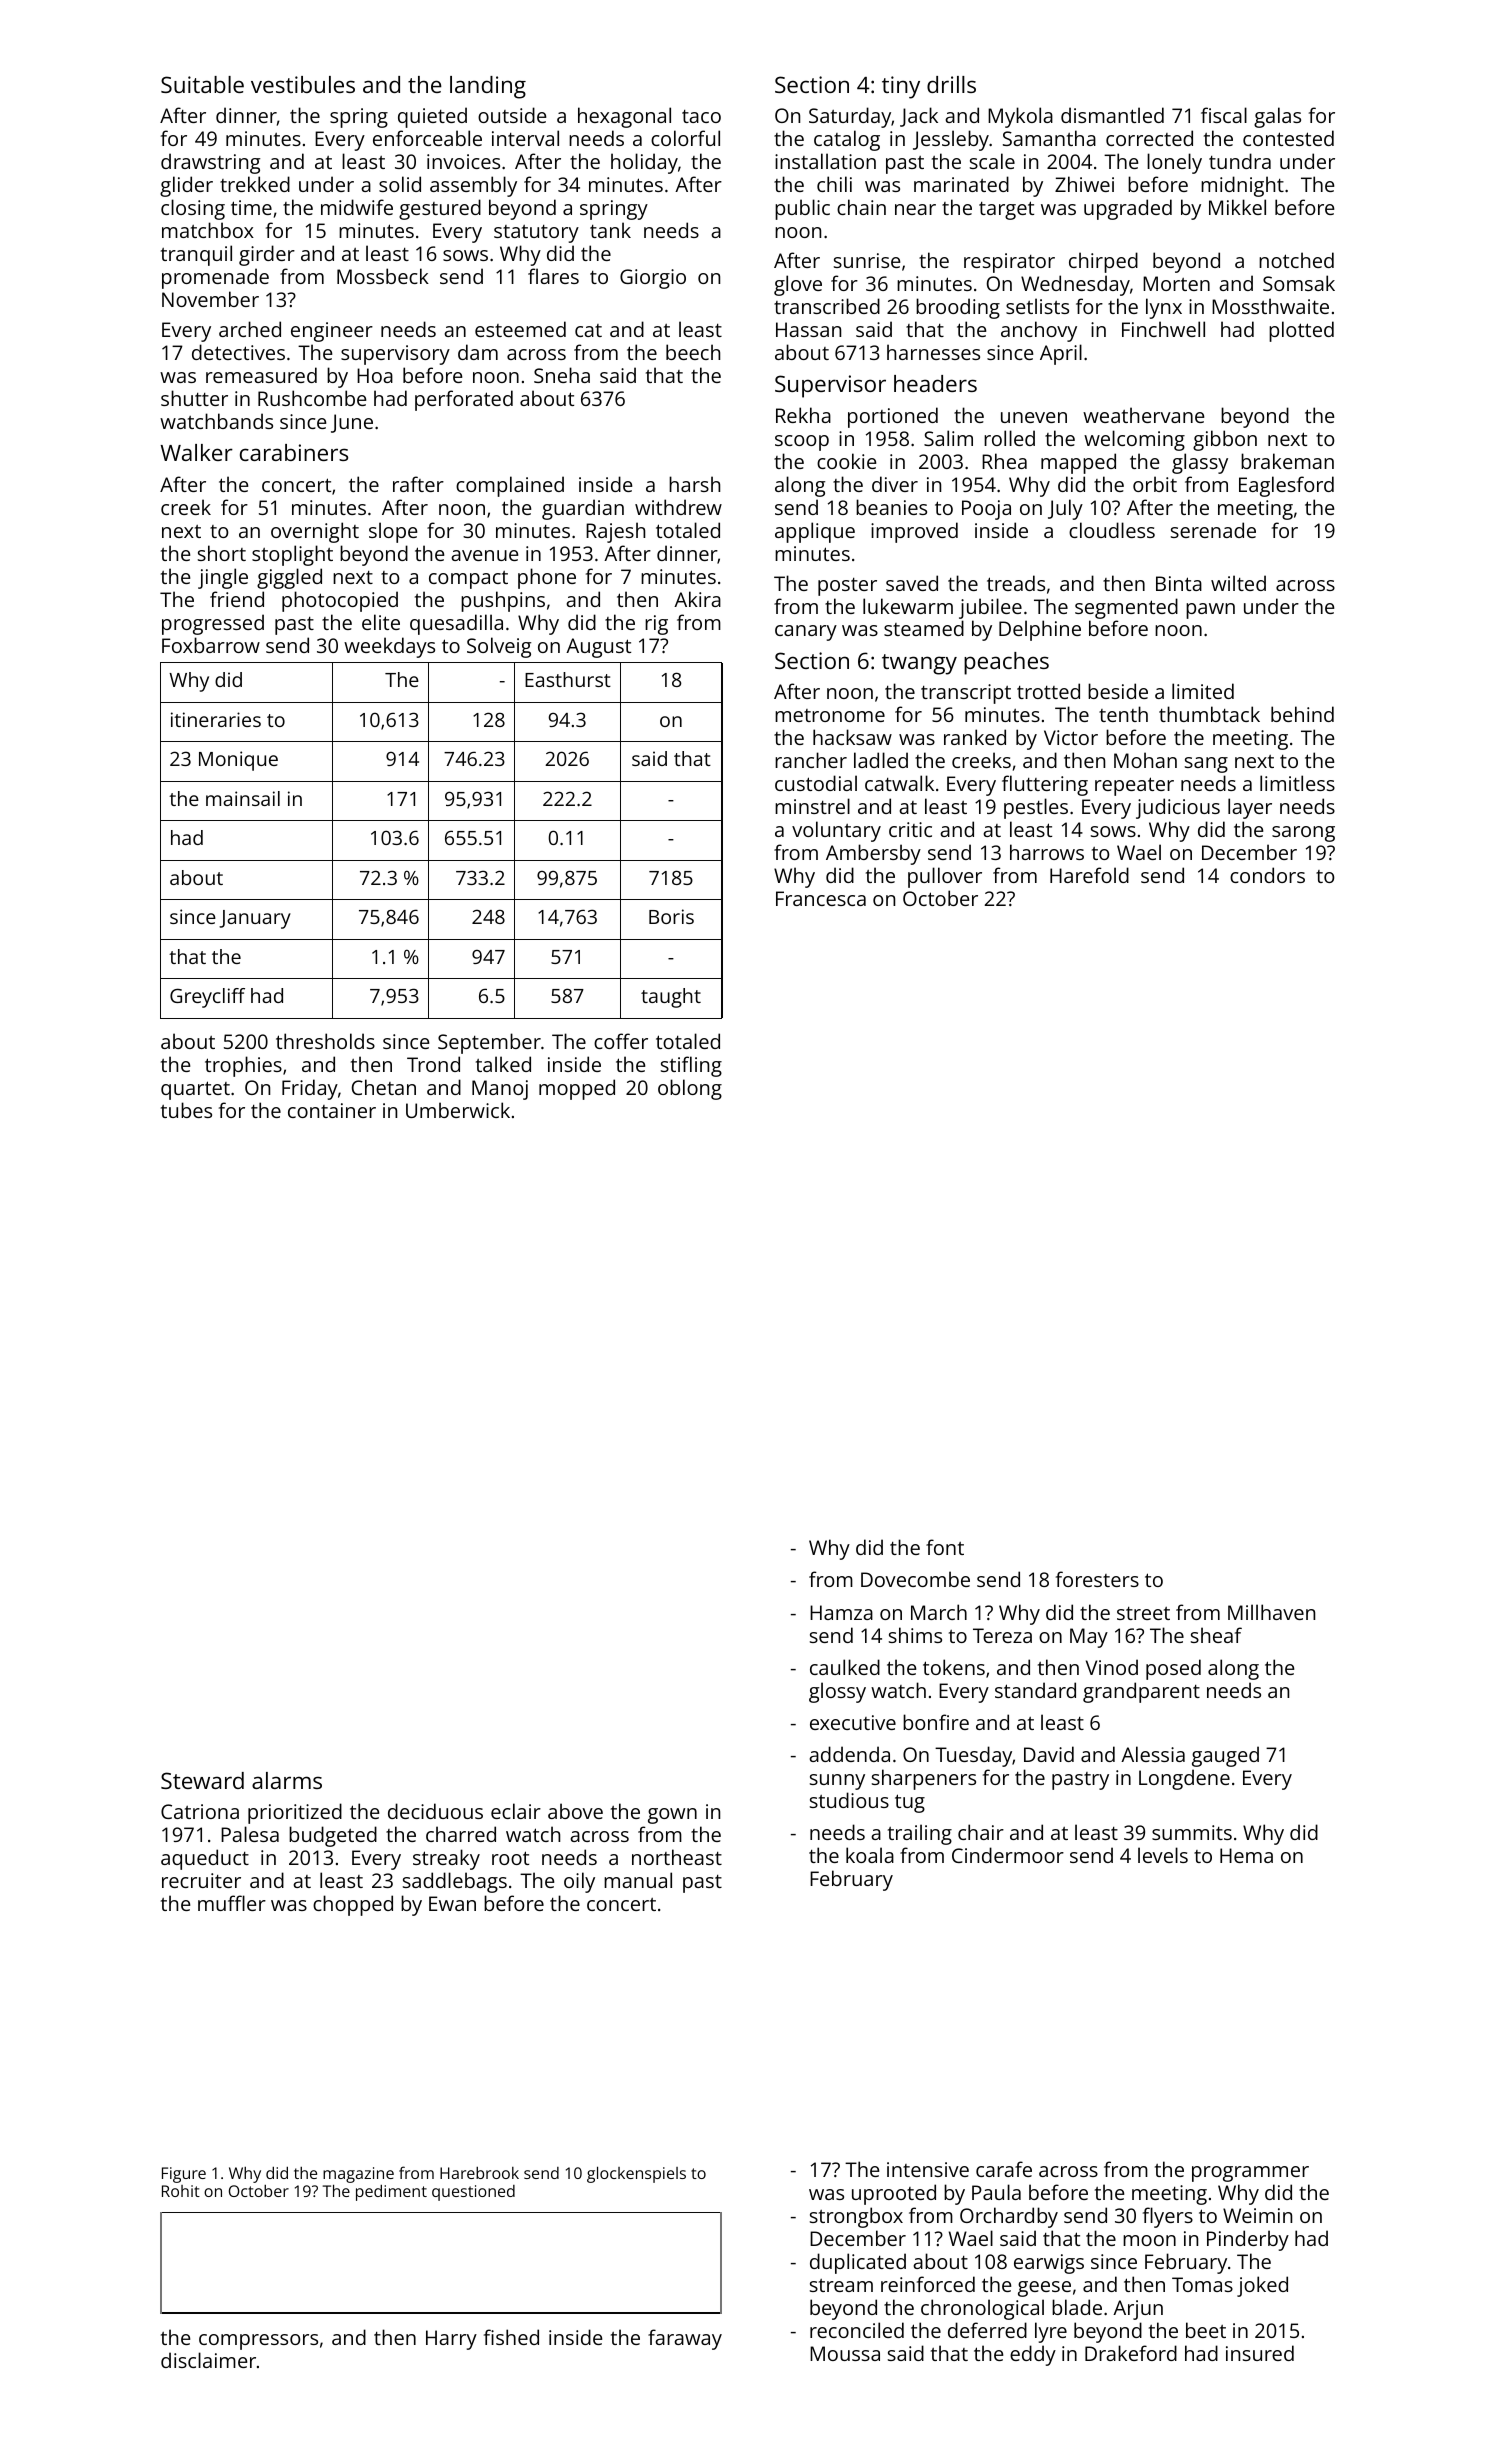 This image has width=1496, height=2464. I want to click on Harefold, so click(1089, 875).
